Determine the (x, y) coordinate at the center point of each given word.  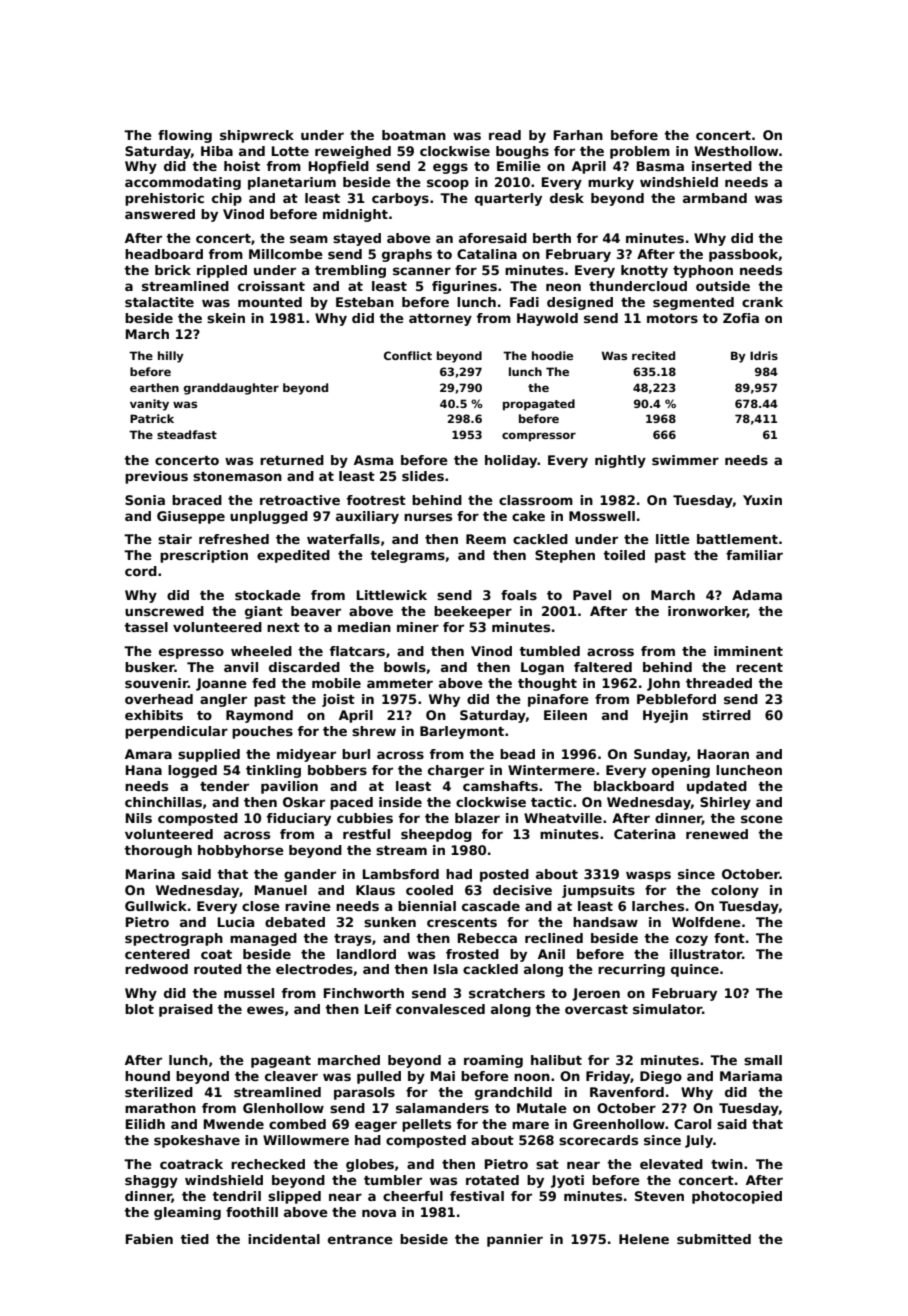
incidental (284, 1239)
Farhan (578, 135)
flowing (185, 136)
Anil (551, 954)
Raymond (259, 716)
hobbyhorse (241, 851)
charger (456, 771)
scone (762, 819)
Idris (764, 355)
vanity (149, 405)
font (729, 938)
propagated (539, 405)
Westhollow (736, 151)
